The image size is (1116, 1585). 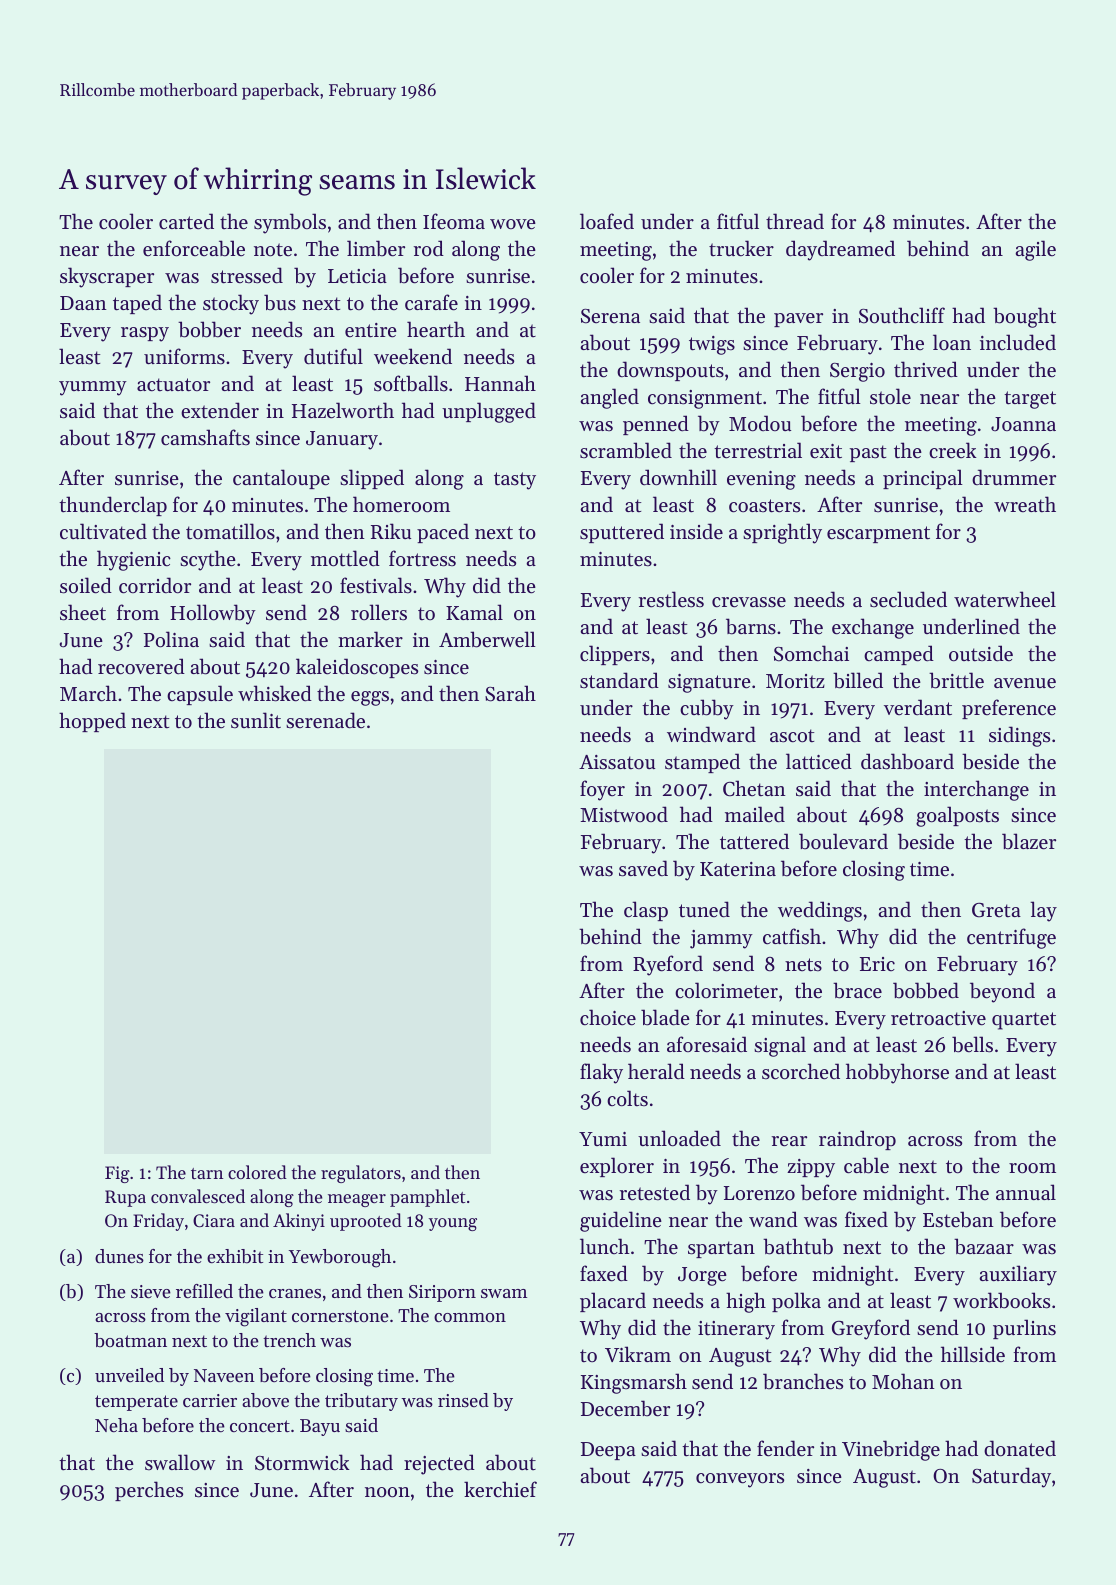 I want to click on hopped, so click(x=92, y=722).
